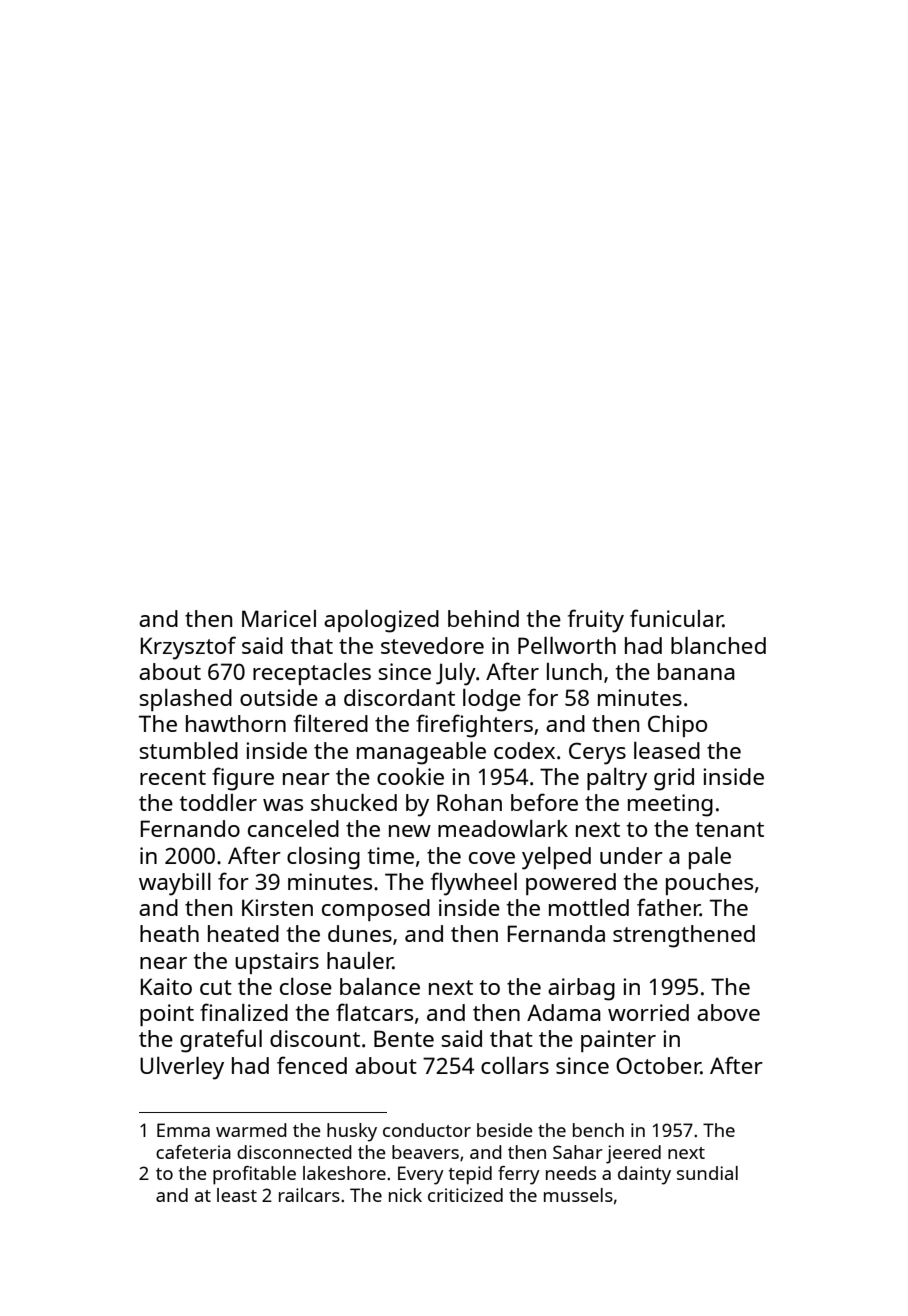 This document has width=908, height=1316. What do you see at coordinates (618, 1041) in the document?
I see `painter` at bounding box center [618, 1041].
